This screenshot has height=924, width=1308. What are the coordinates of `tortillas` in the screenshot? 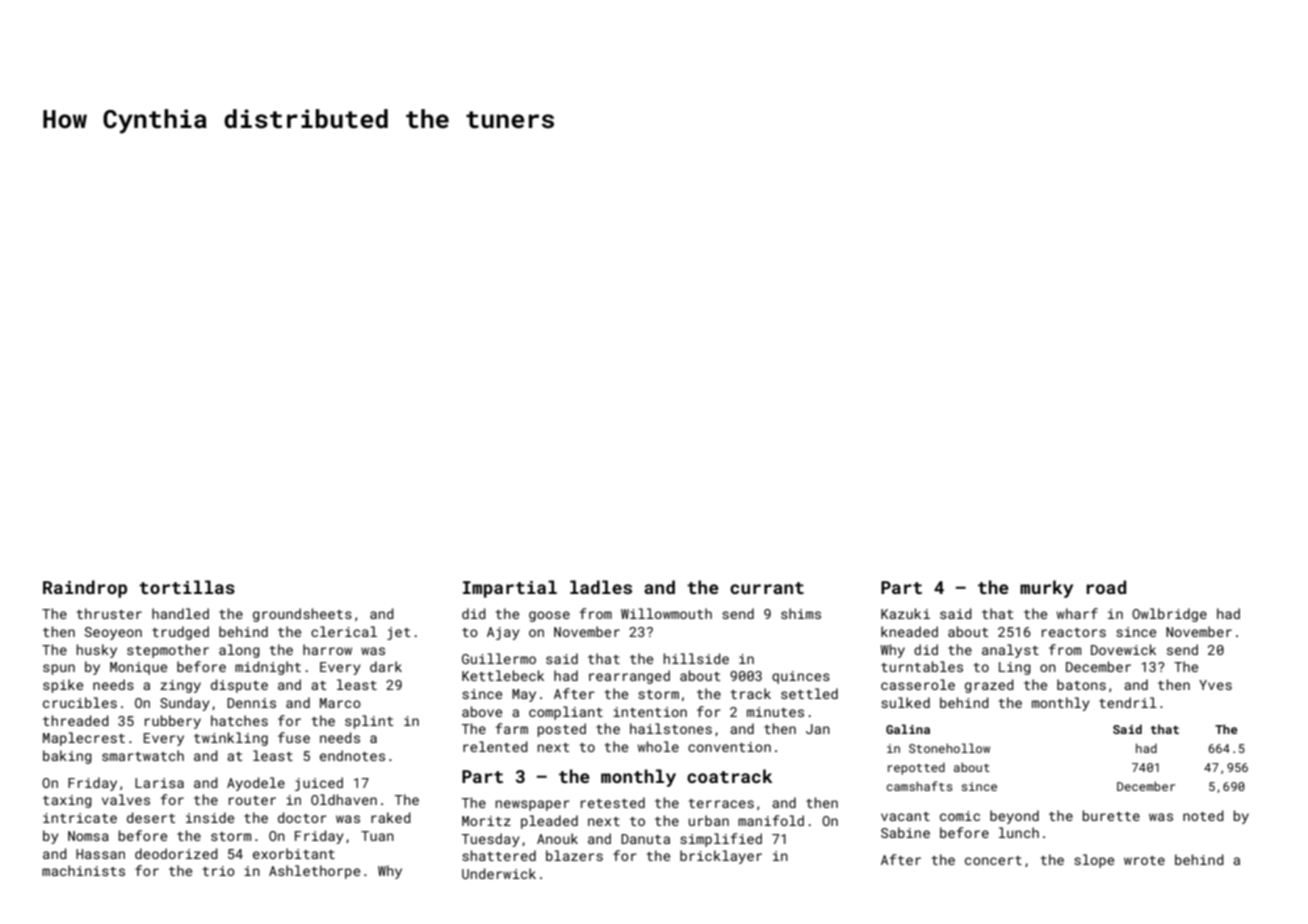 It's located at (187, 587).
